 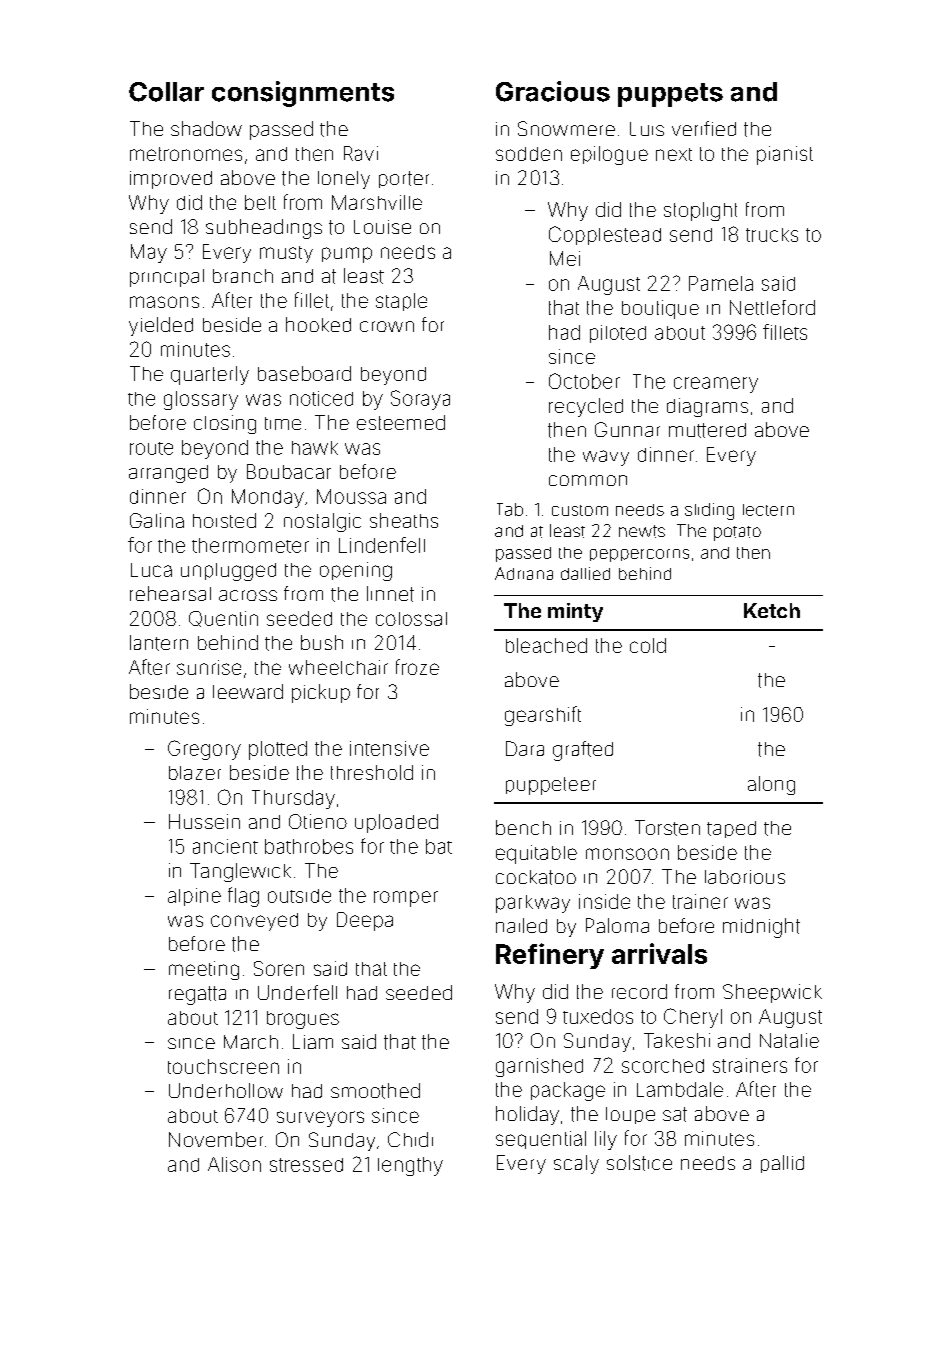 What do you see at coordinates (197, 995) in the page?
I see `regatta` at bounding box center [197, 995].
